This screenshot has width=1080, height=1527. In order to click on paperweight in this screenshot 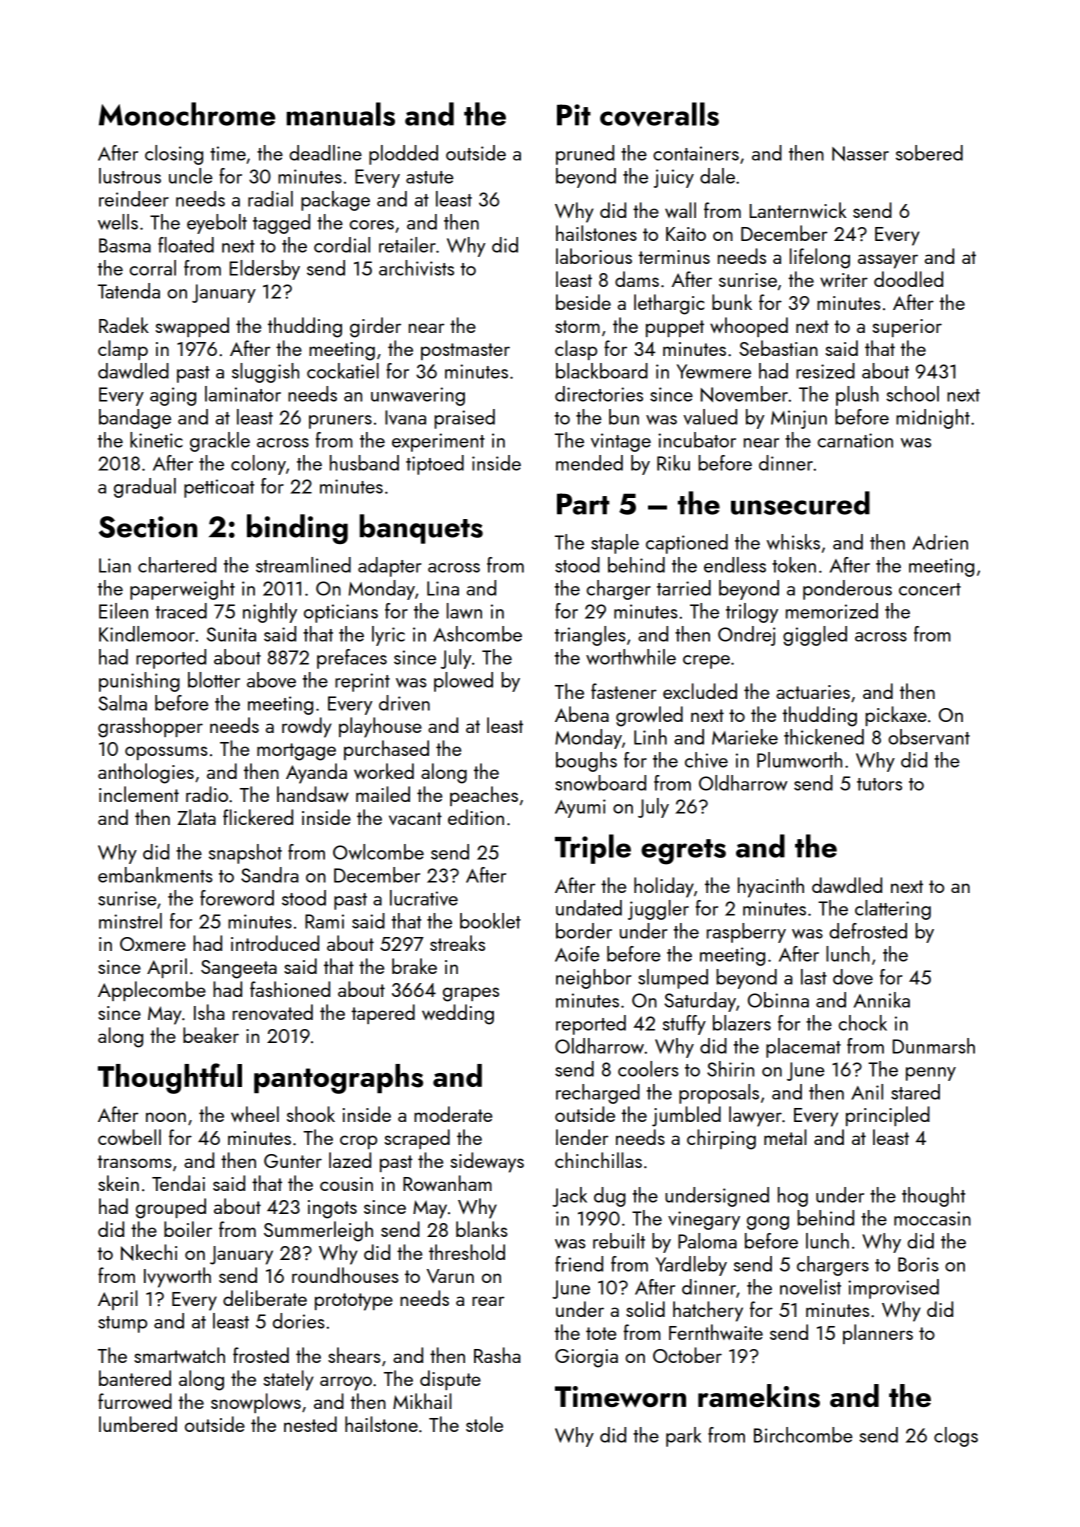, I will do `click(182, 590)`.
